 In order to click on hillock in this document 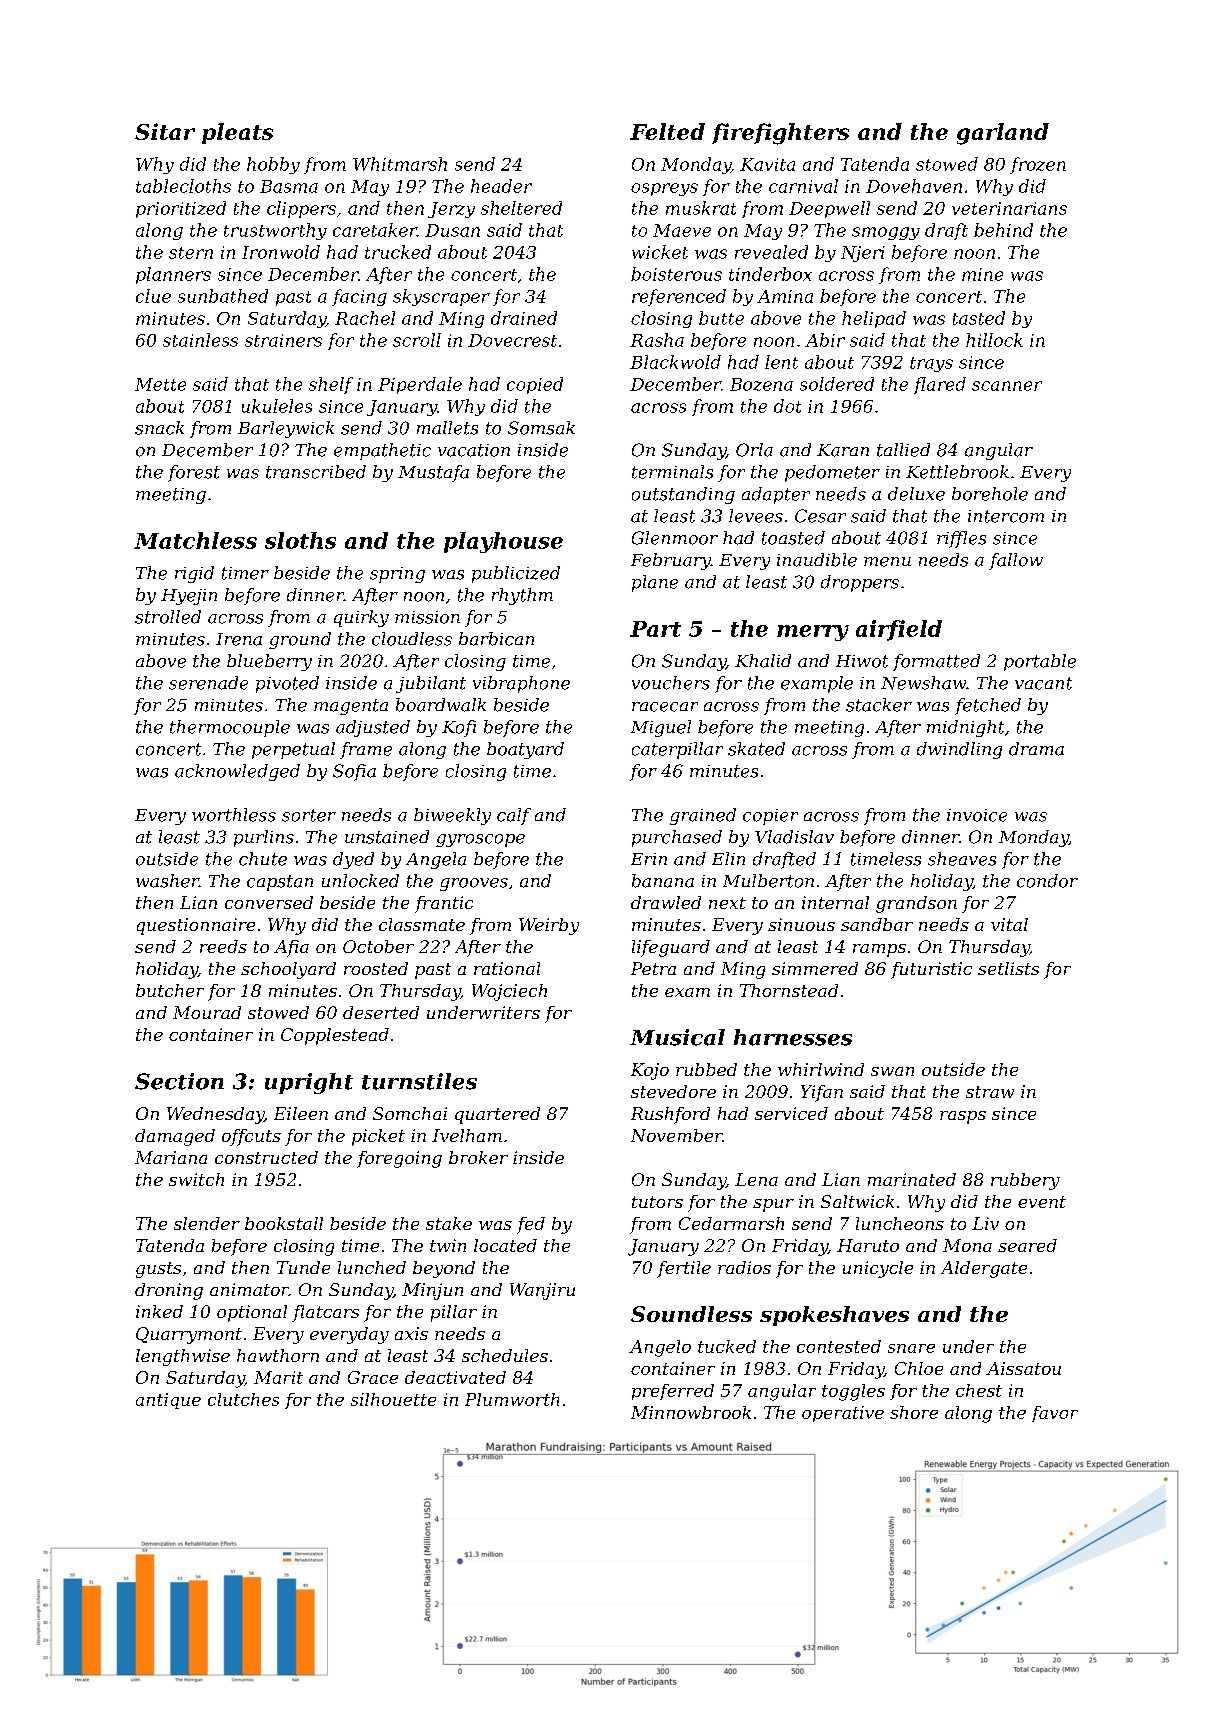, I will do `click(994, 340)`.
